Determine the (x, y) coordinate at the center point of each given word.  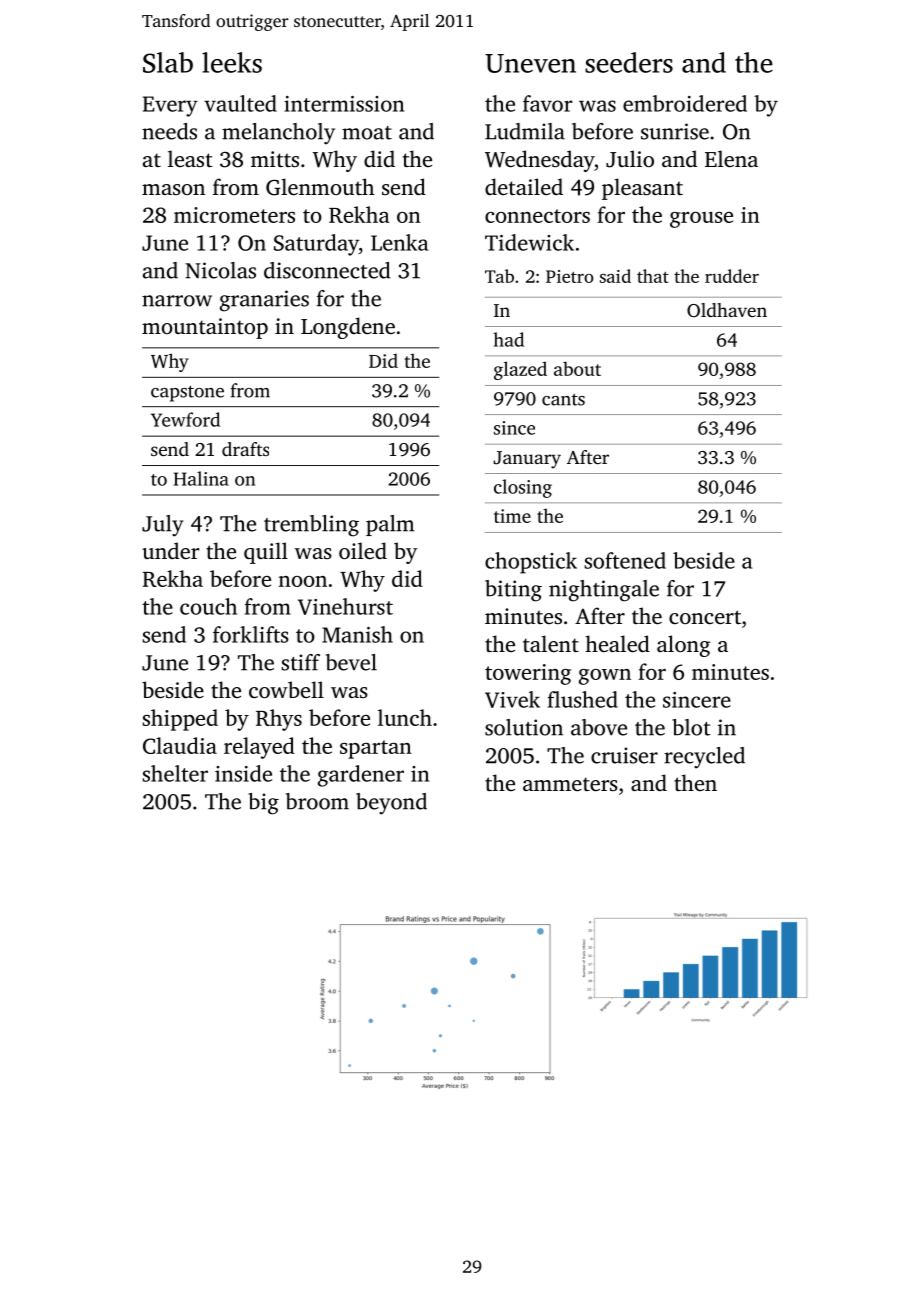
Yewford (185, 419)
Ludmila (525, 131)
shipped (180, 720)
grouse (701, 220)
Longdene (348, 328)
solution (524, 727)
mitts (275, 159)
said (615, 276)
